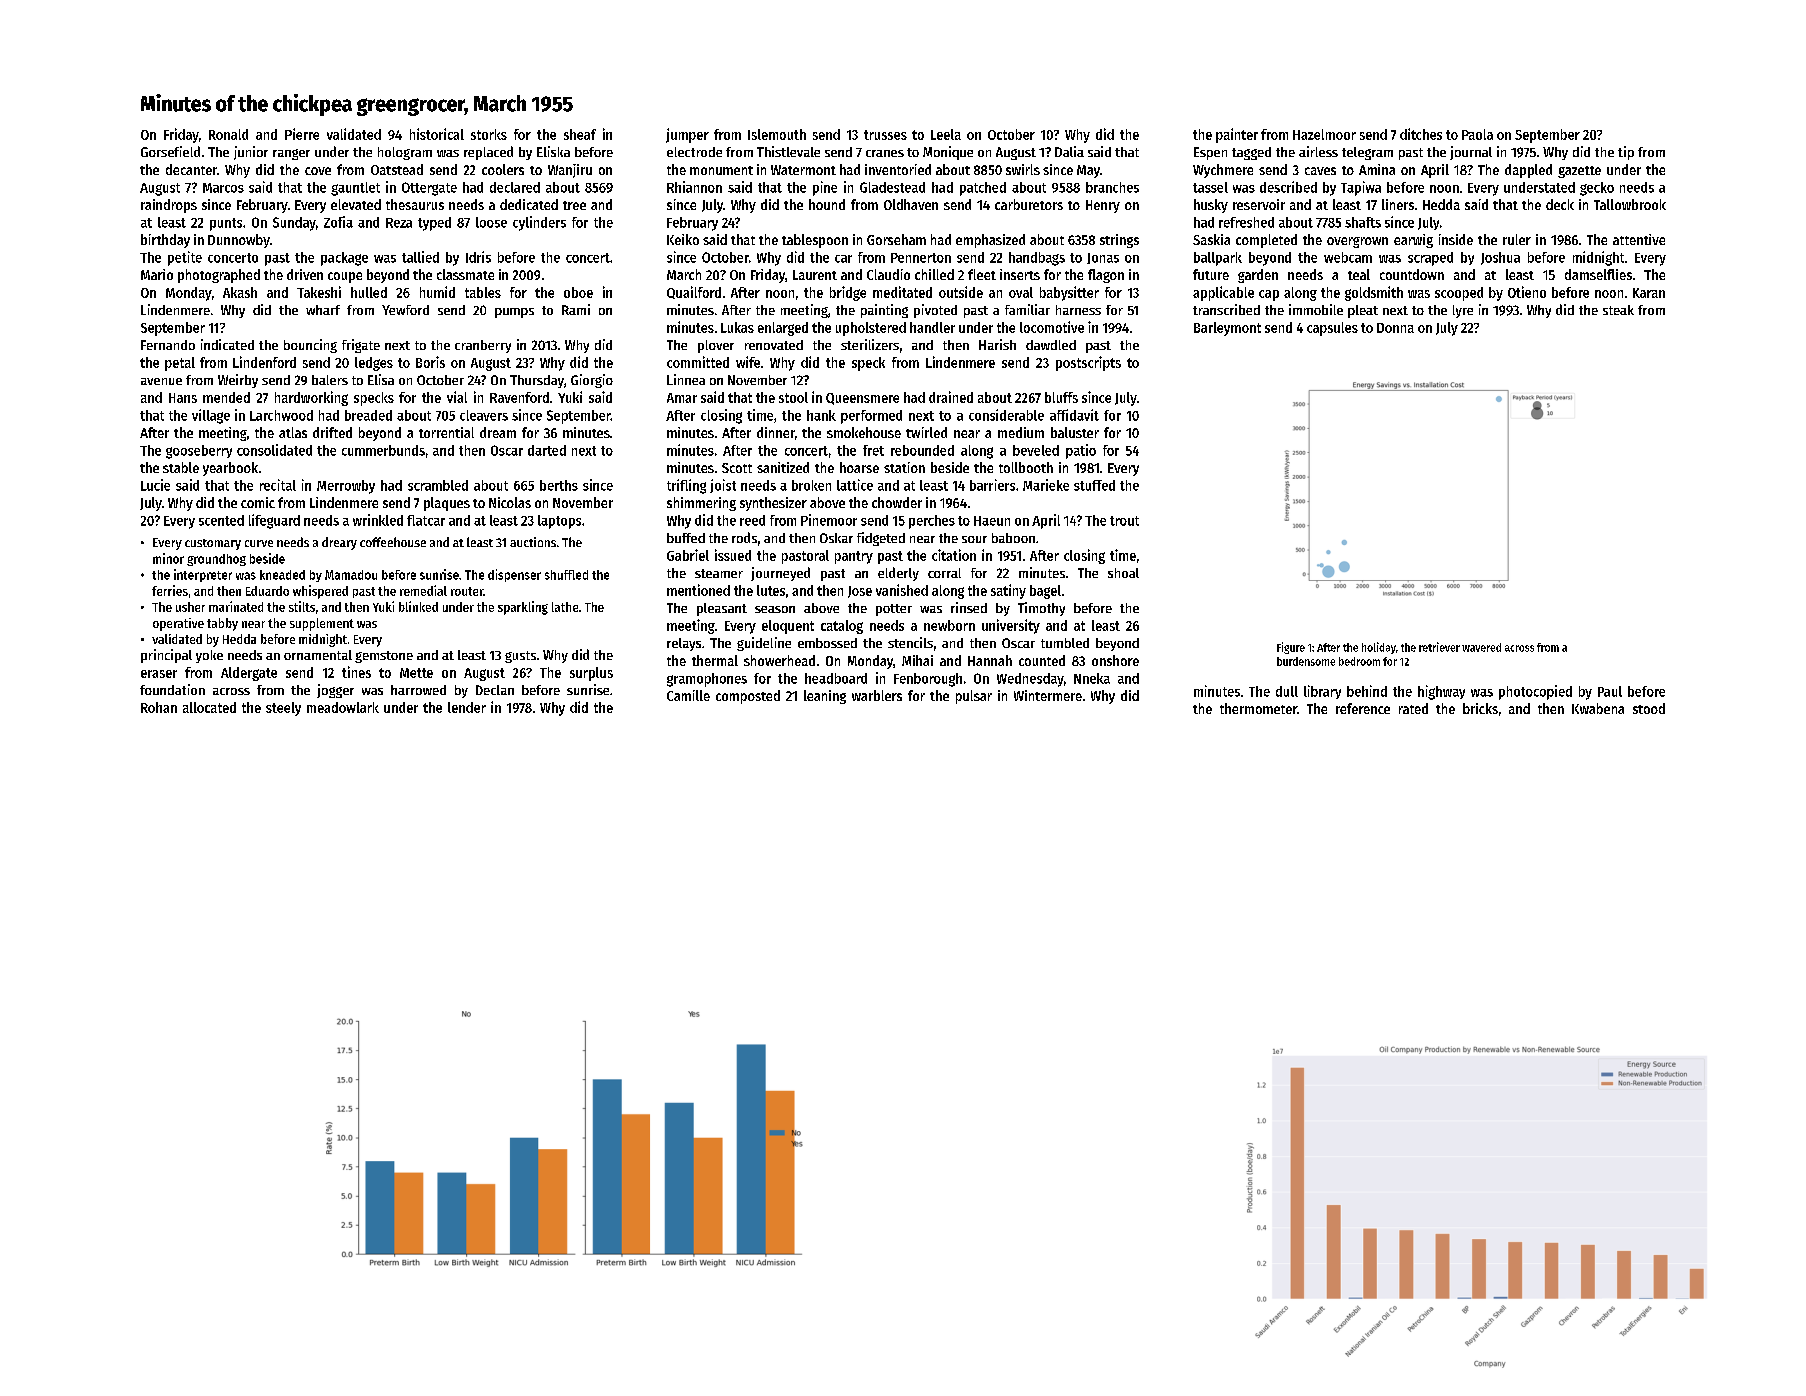  Describe the element at coordinates (514, 313) in the page. I see `pumps` at that location.
